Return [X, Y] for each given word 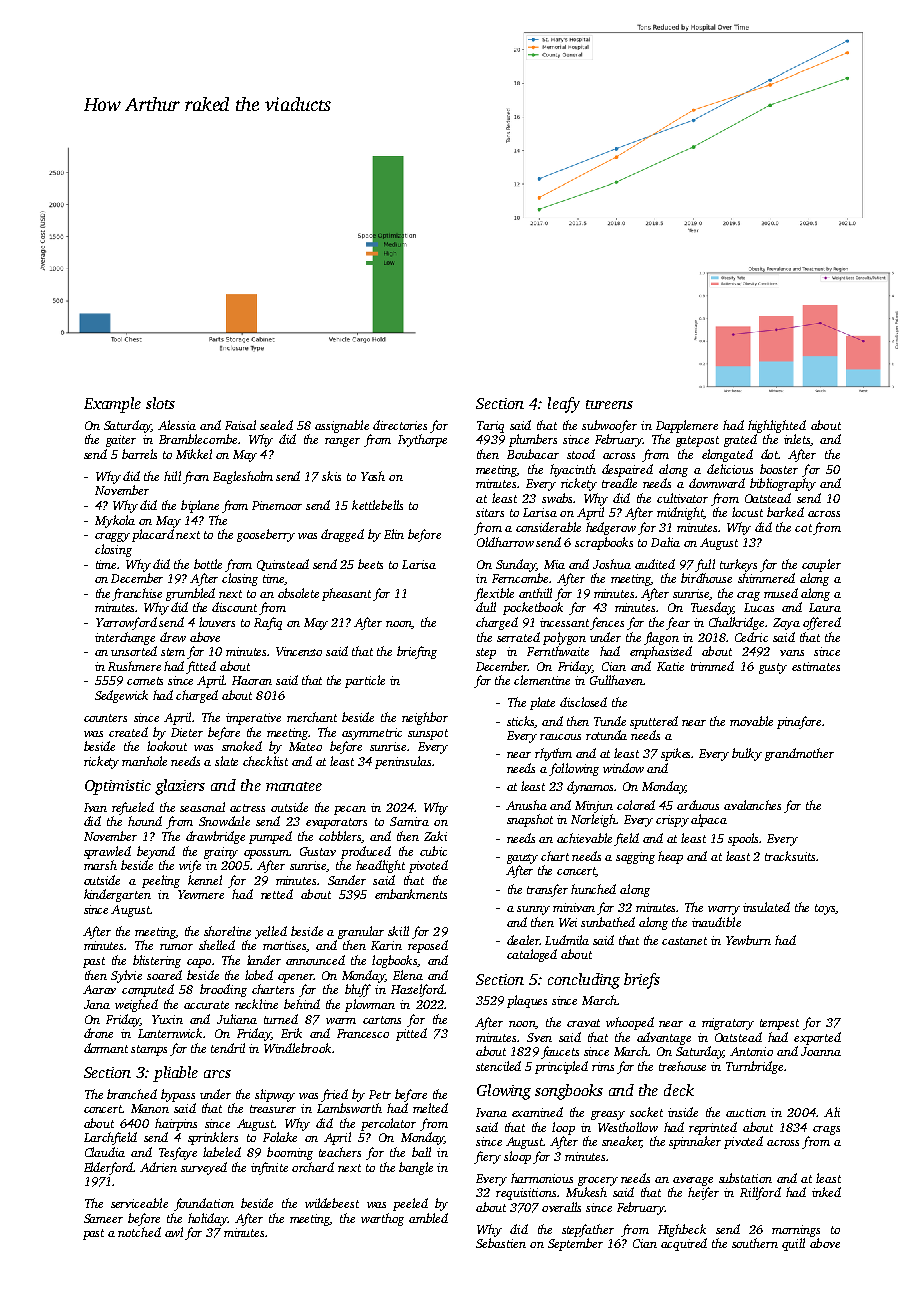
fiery [487, 1157]
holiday [207, 1219]
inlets [797, 440]
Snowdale [224, 821]
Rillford [760, 1193]
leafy [564, 405]
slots [160, 403]
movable [751, 721]
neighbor [425, 718]
